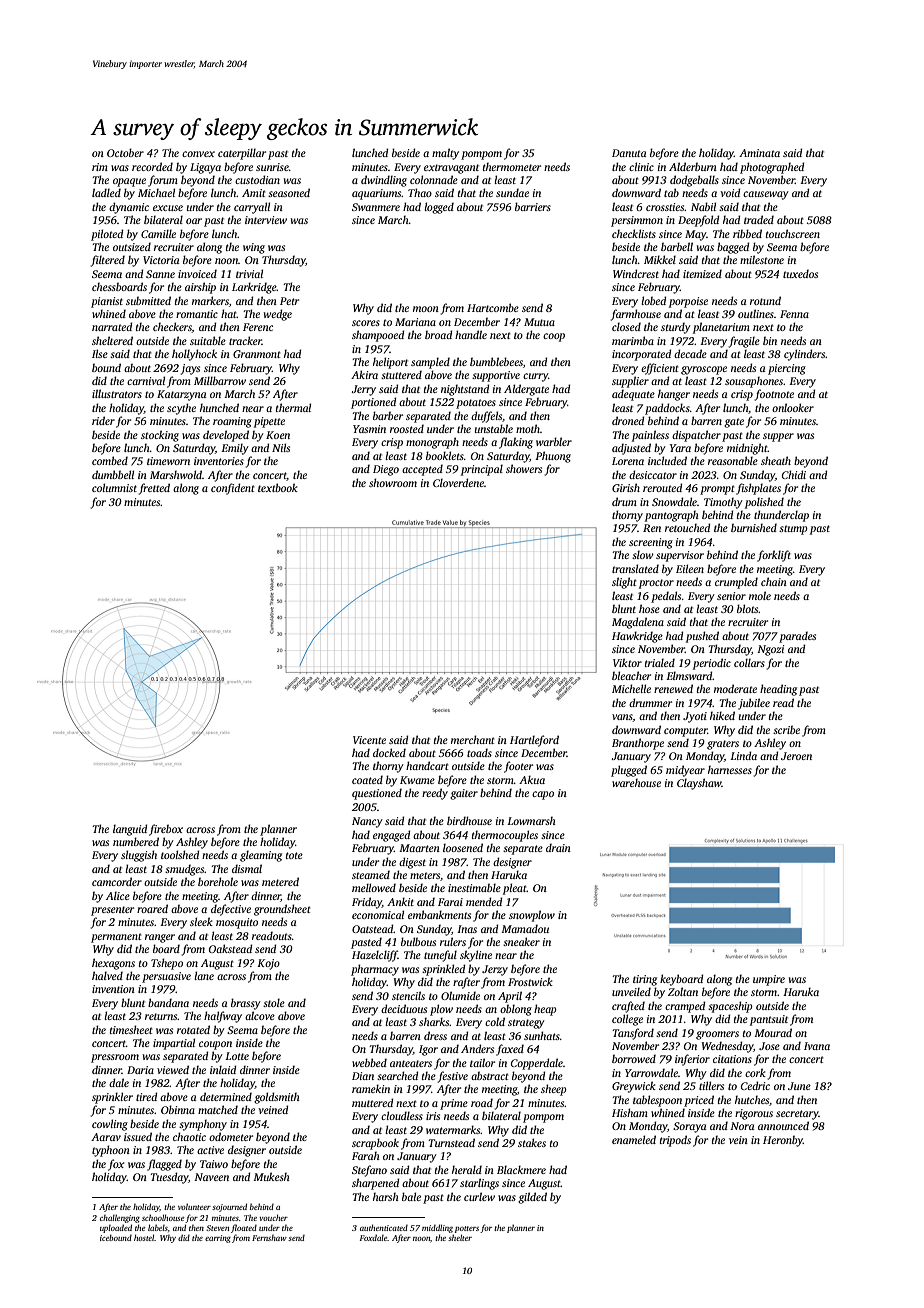 Image resolution: width=924 pixels, height=1308 pixels. What do you see at coordinates (743, 755) in the image?
I see `Linda` at bounding box center [743, 755].
